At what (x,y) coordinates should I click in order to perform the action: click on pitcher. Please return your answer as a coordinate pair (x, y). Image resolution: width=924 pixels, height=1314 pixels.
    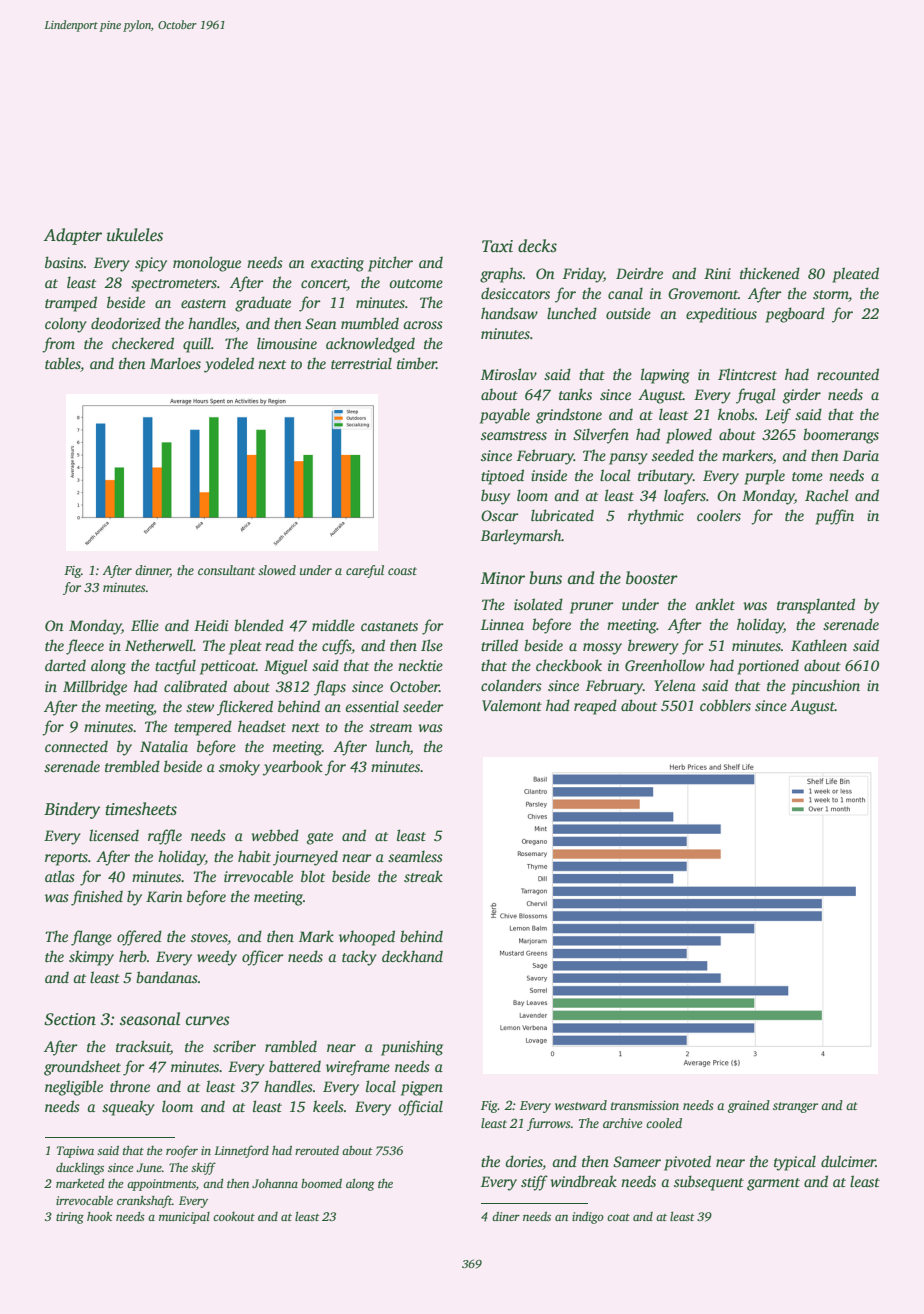
    Looking at the image, I should click on (390, 264).
